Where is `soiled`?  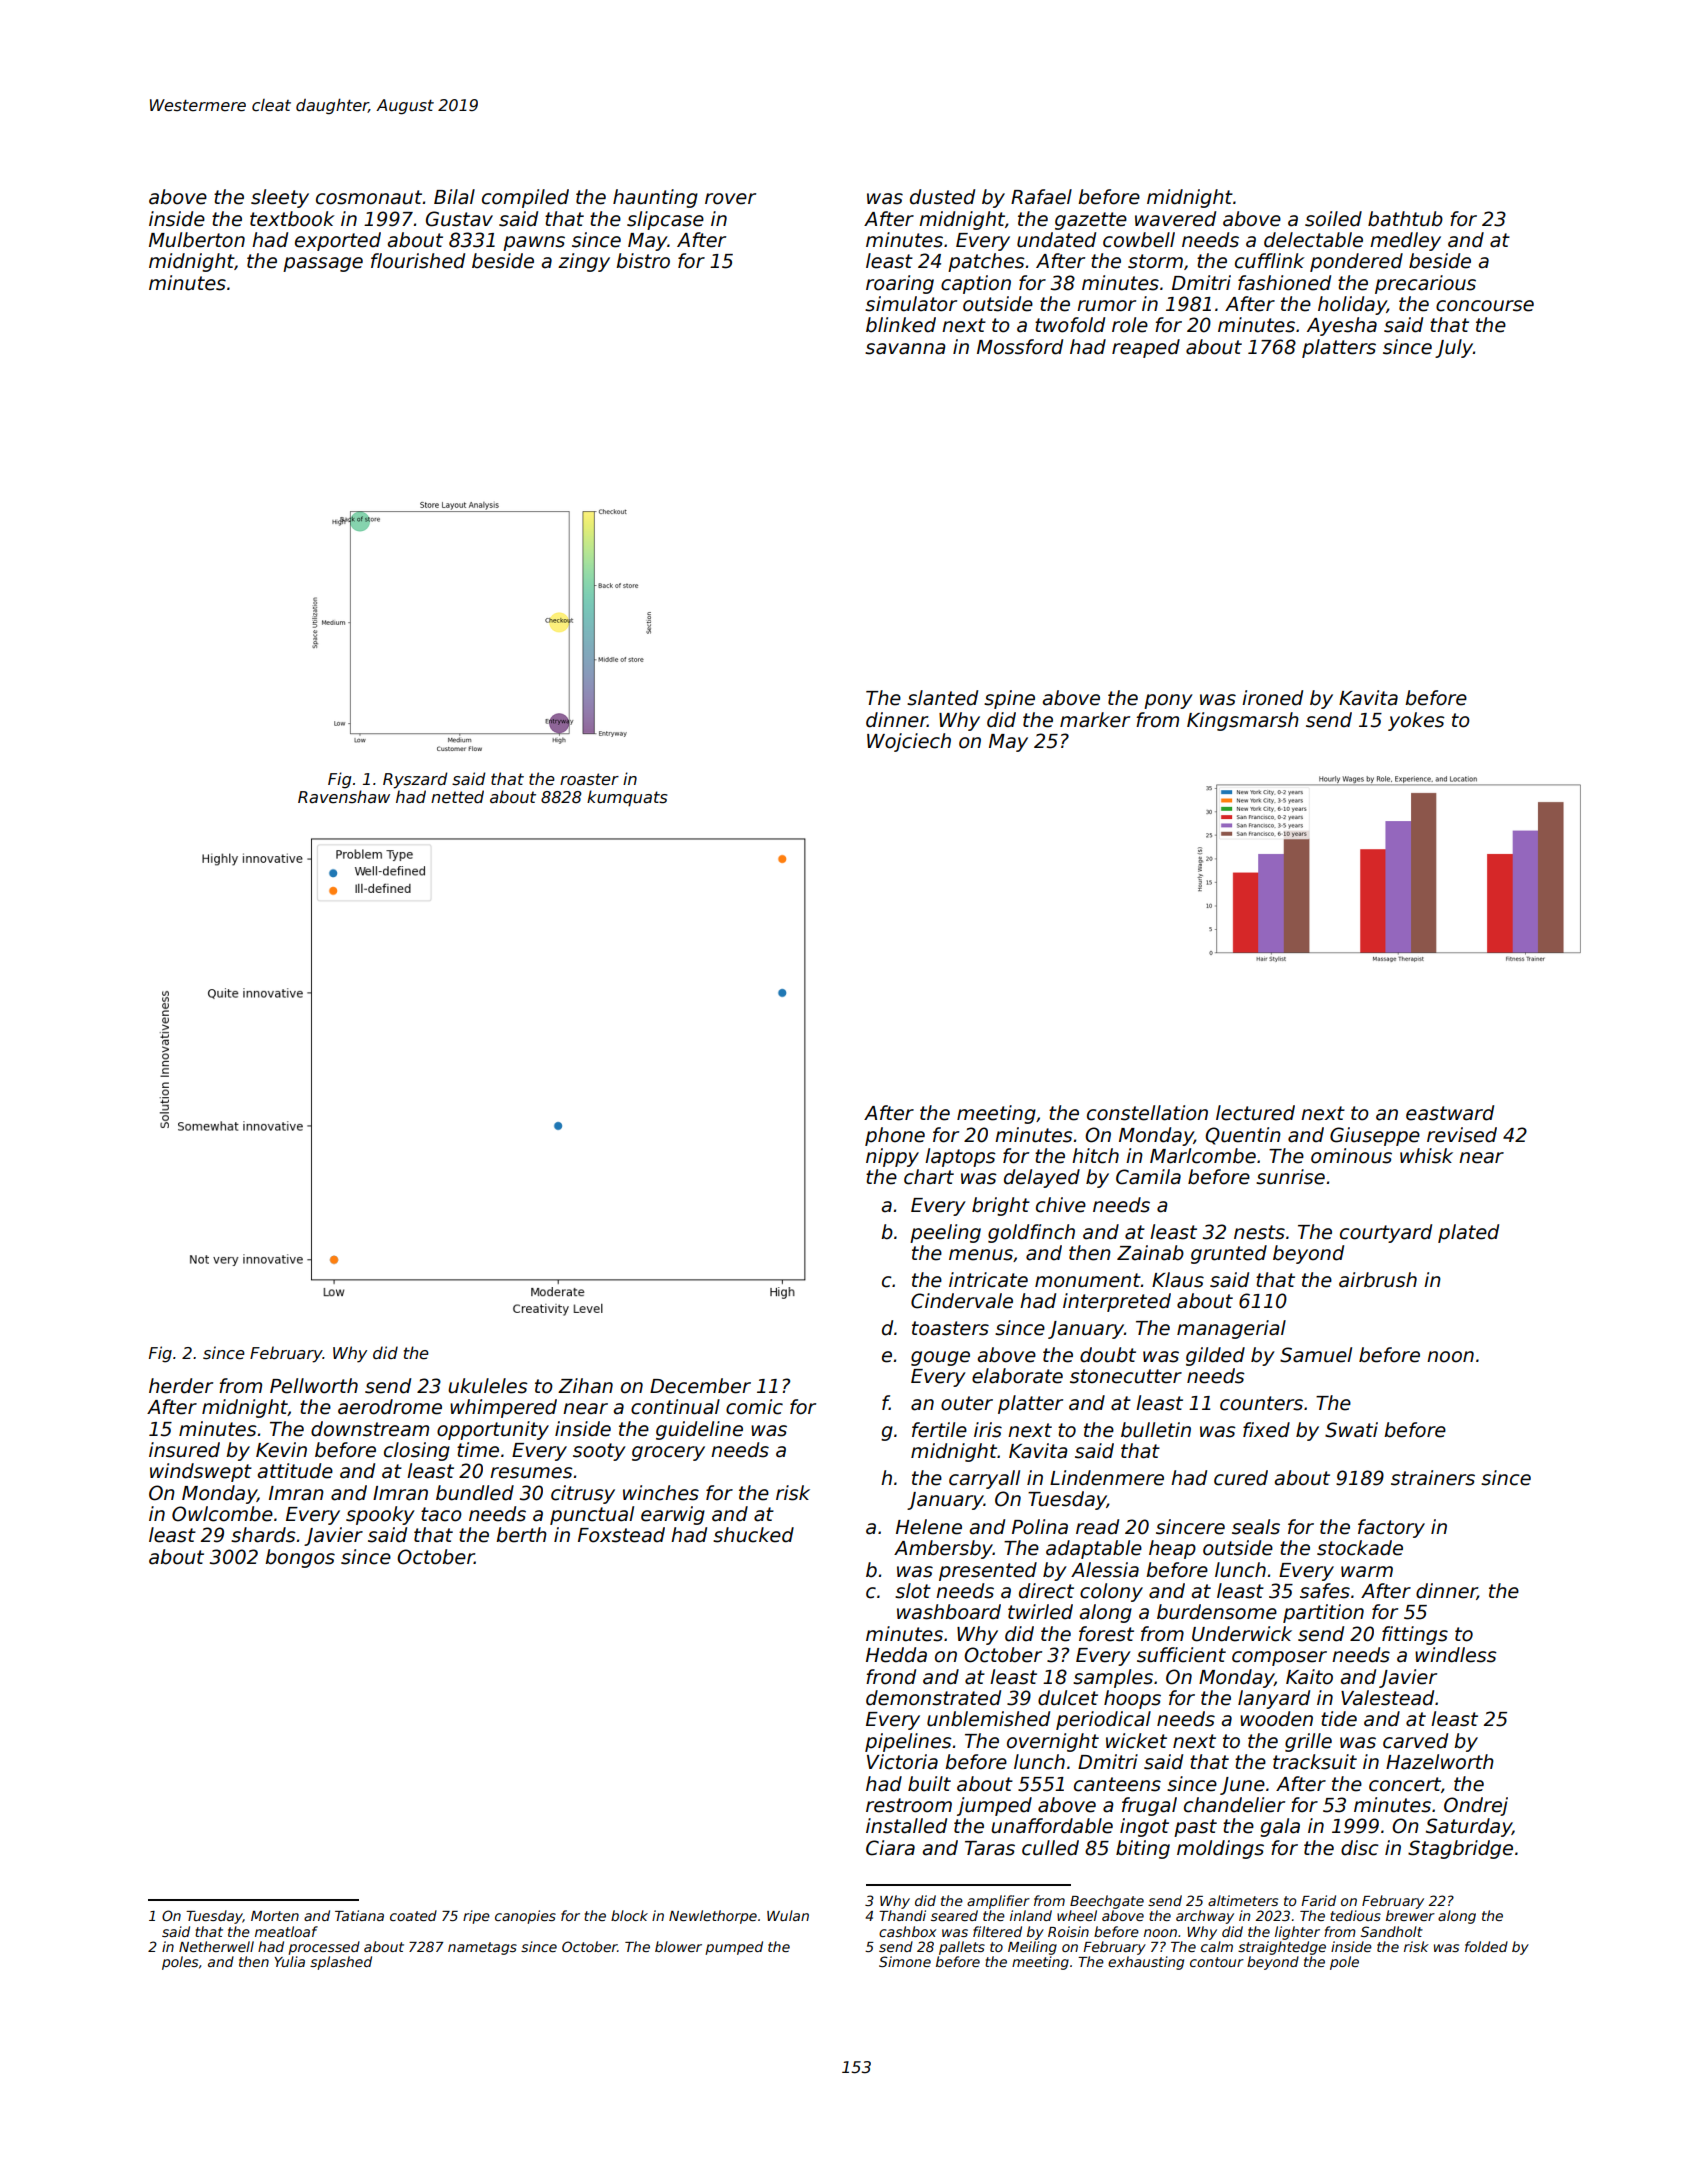 soiled is located at coordinates (1333, 219).
